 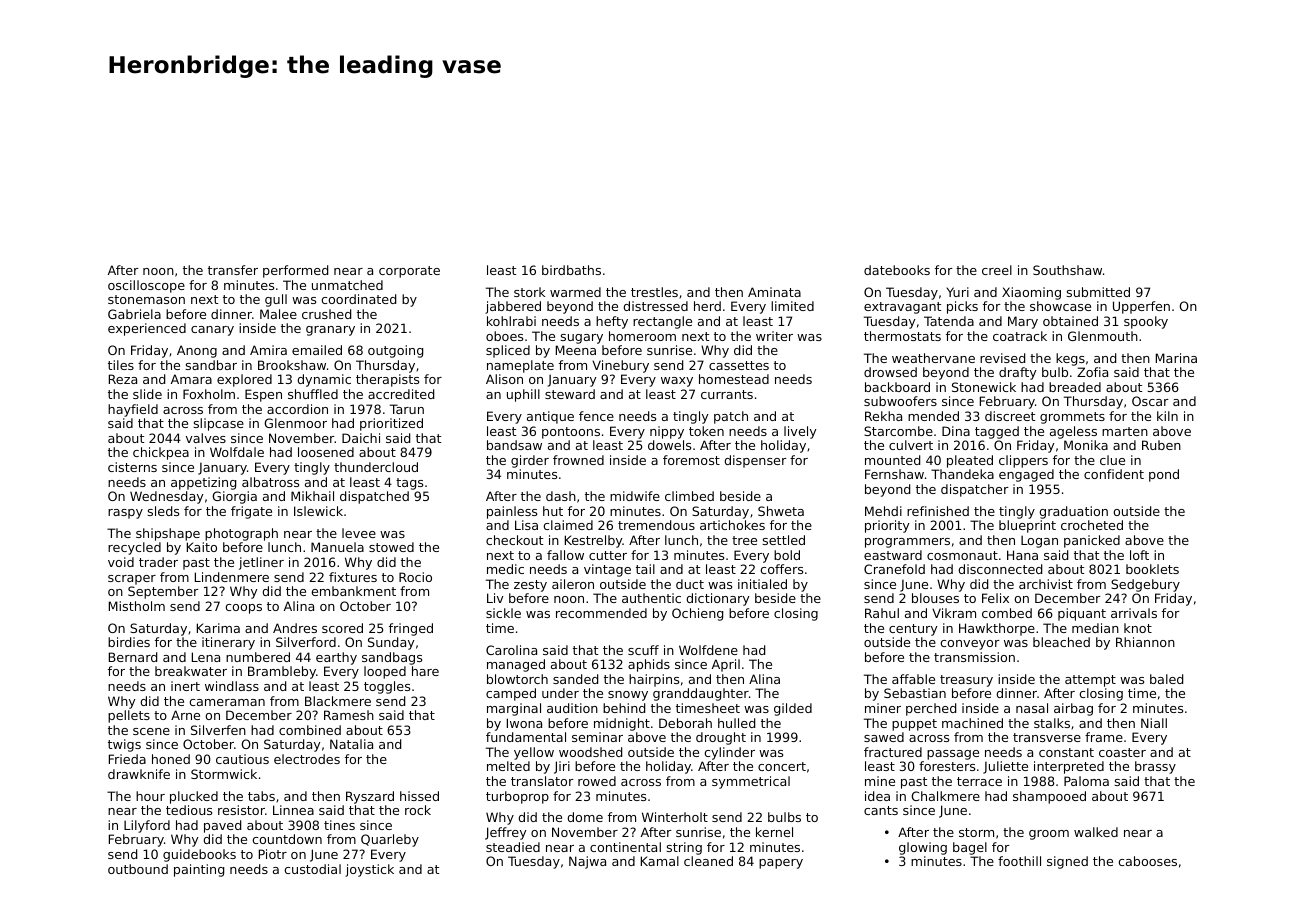 I want to click on treasury, so click(x=966, y=681).
